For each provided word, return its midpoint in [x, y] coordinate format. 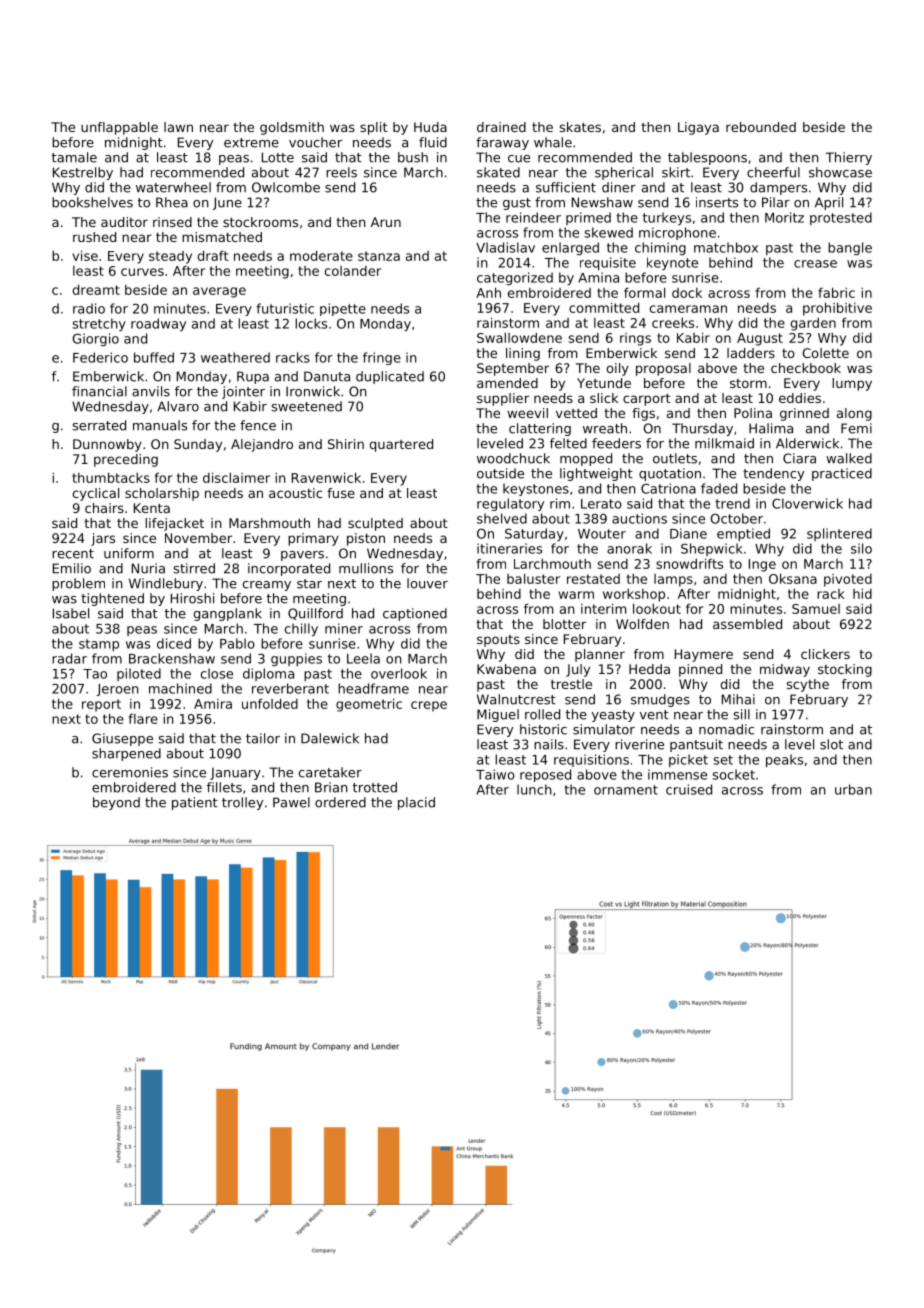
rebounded [761, 127]
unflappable [119, 128]
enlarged [570, 248]
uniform [129, 553]
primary [313, 539]
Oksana [793, 578]
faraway [502, 143]
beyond [116, 803]
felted [568, 443]
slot [831, 744]
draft [213, 255]
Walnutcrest [516, 699]
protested [841, 218]
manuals [160, 425]
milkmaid [724, 443]
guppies [296, 659]
